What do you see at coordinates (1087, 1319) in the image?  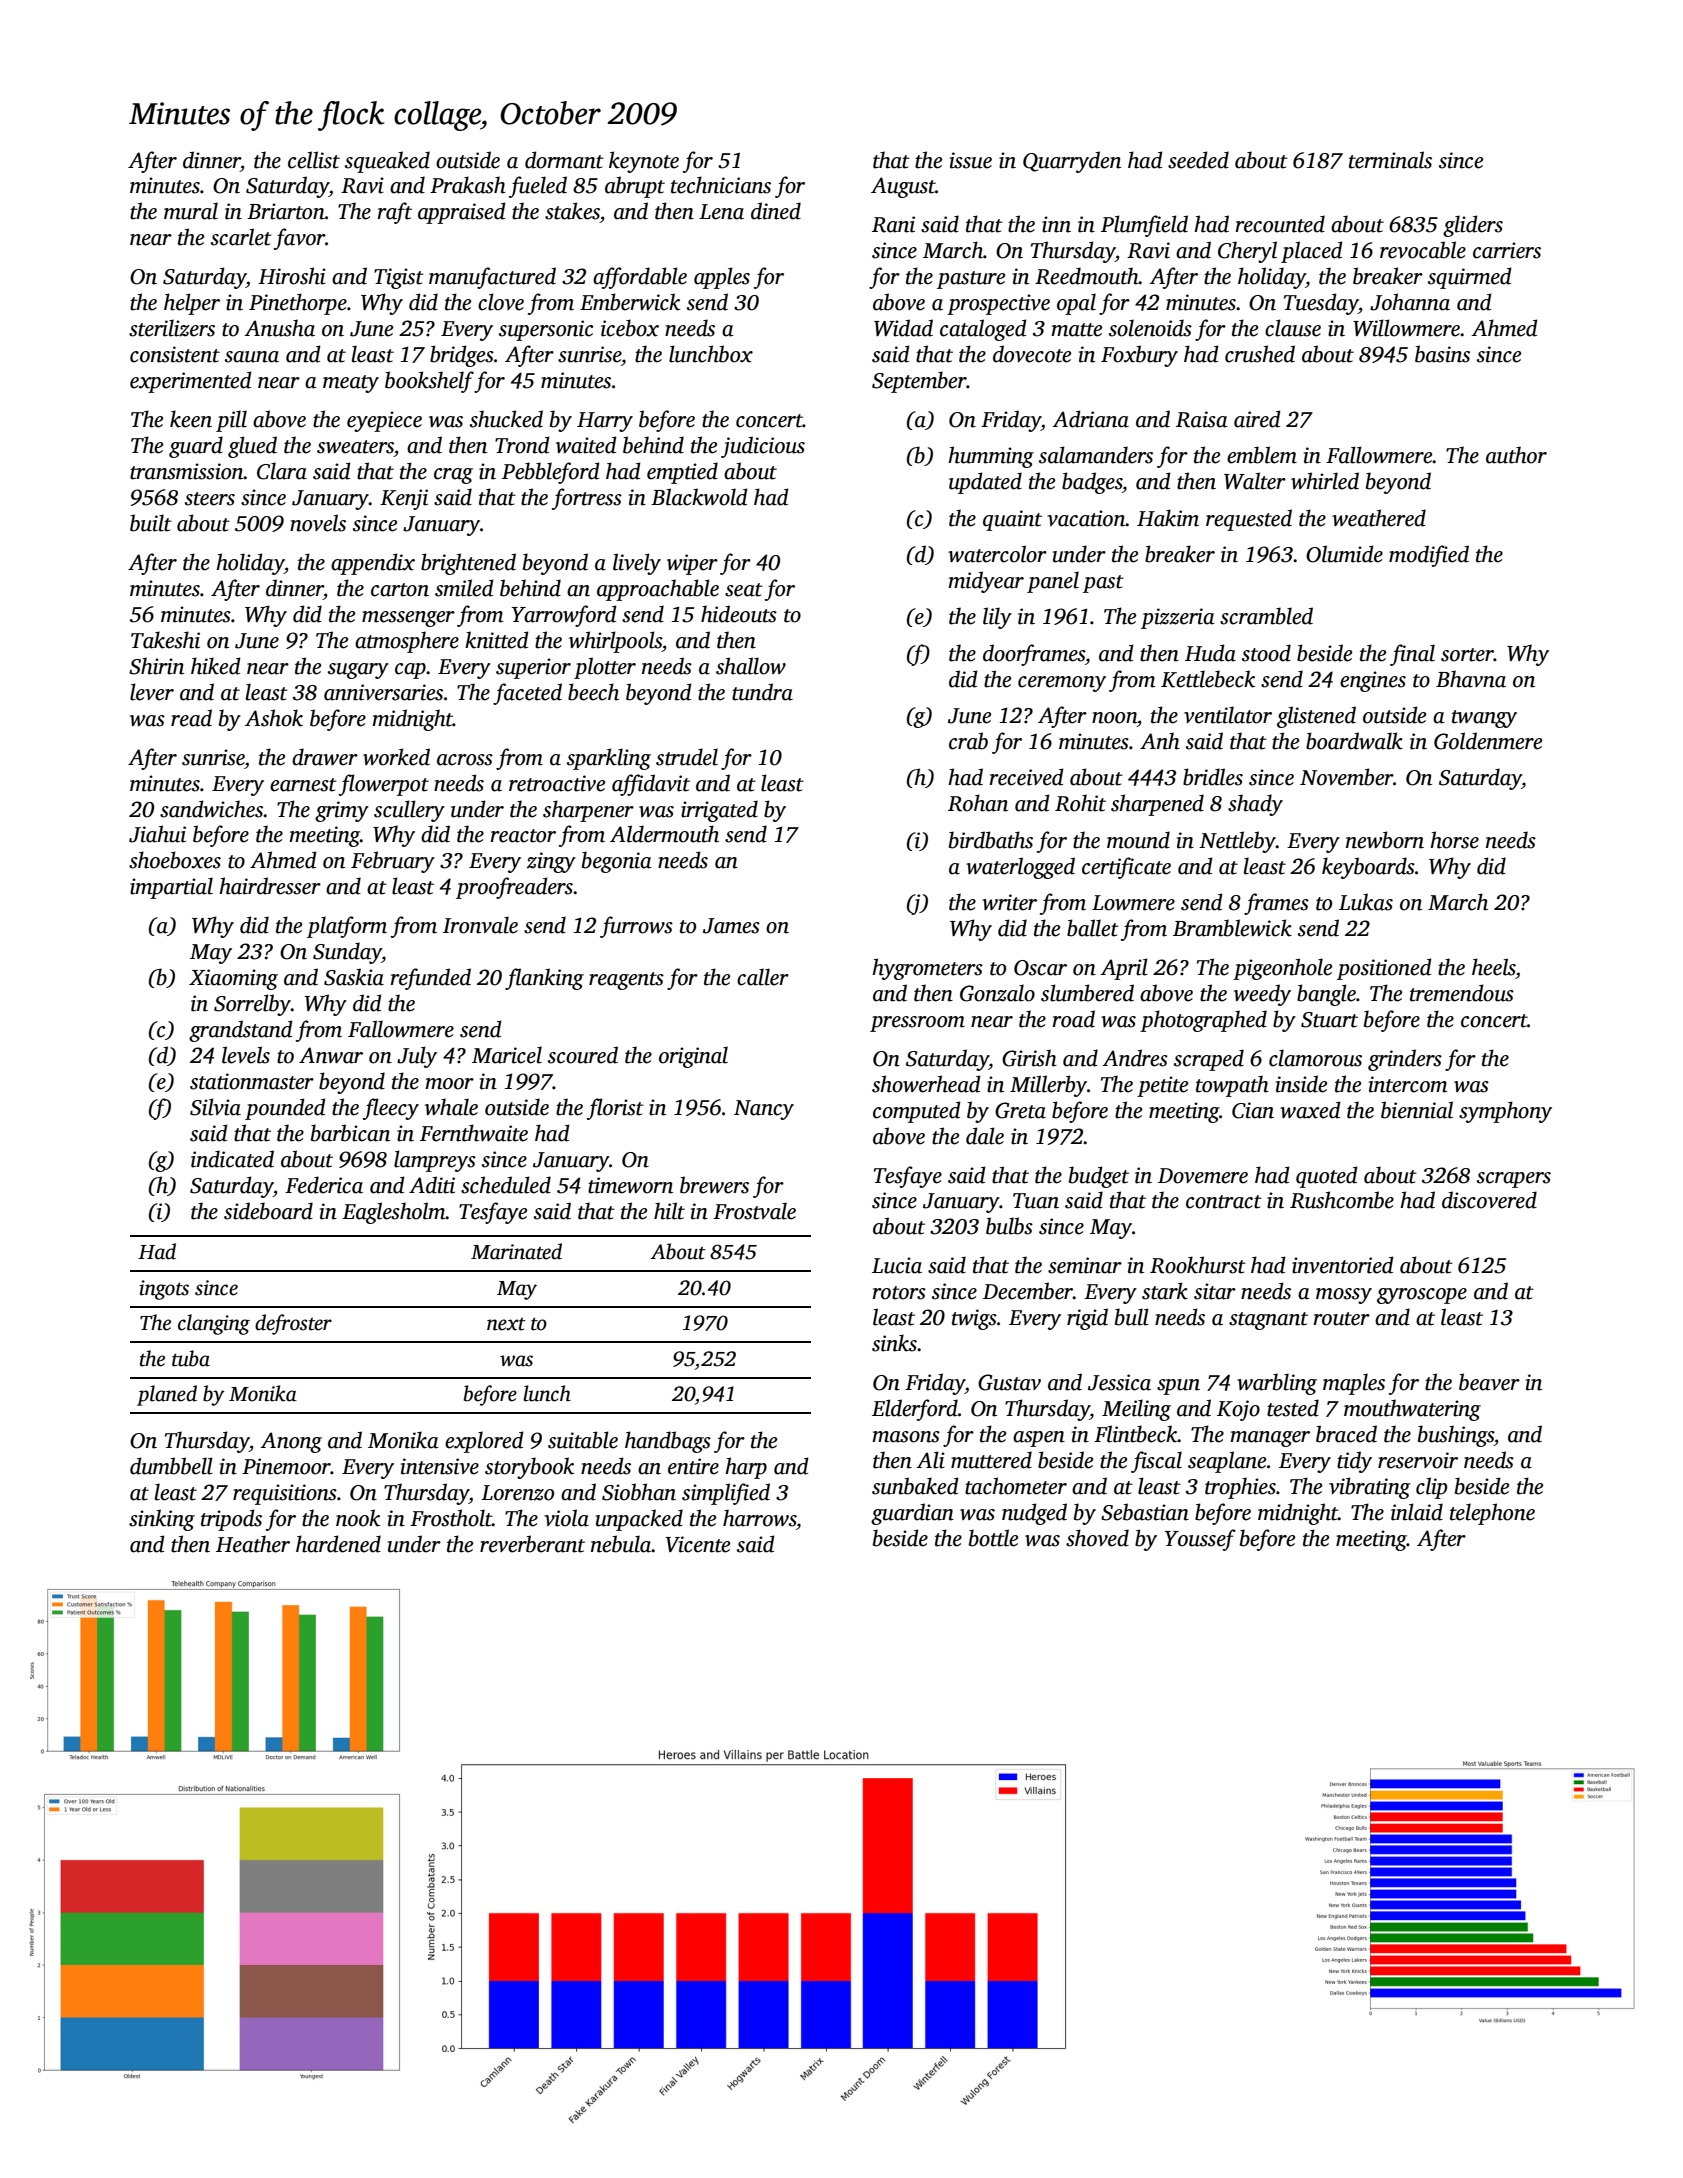 I see `rigid` at bounding box center [1087, 1319].
